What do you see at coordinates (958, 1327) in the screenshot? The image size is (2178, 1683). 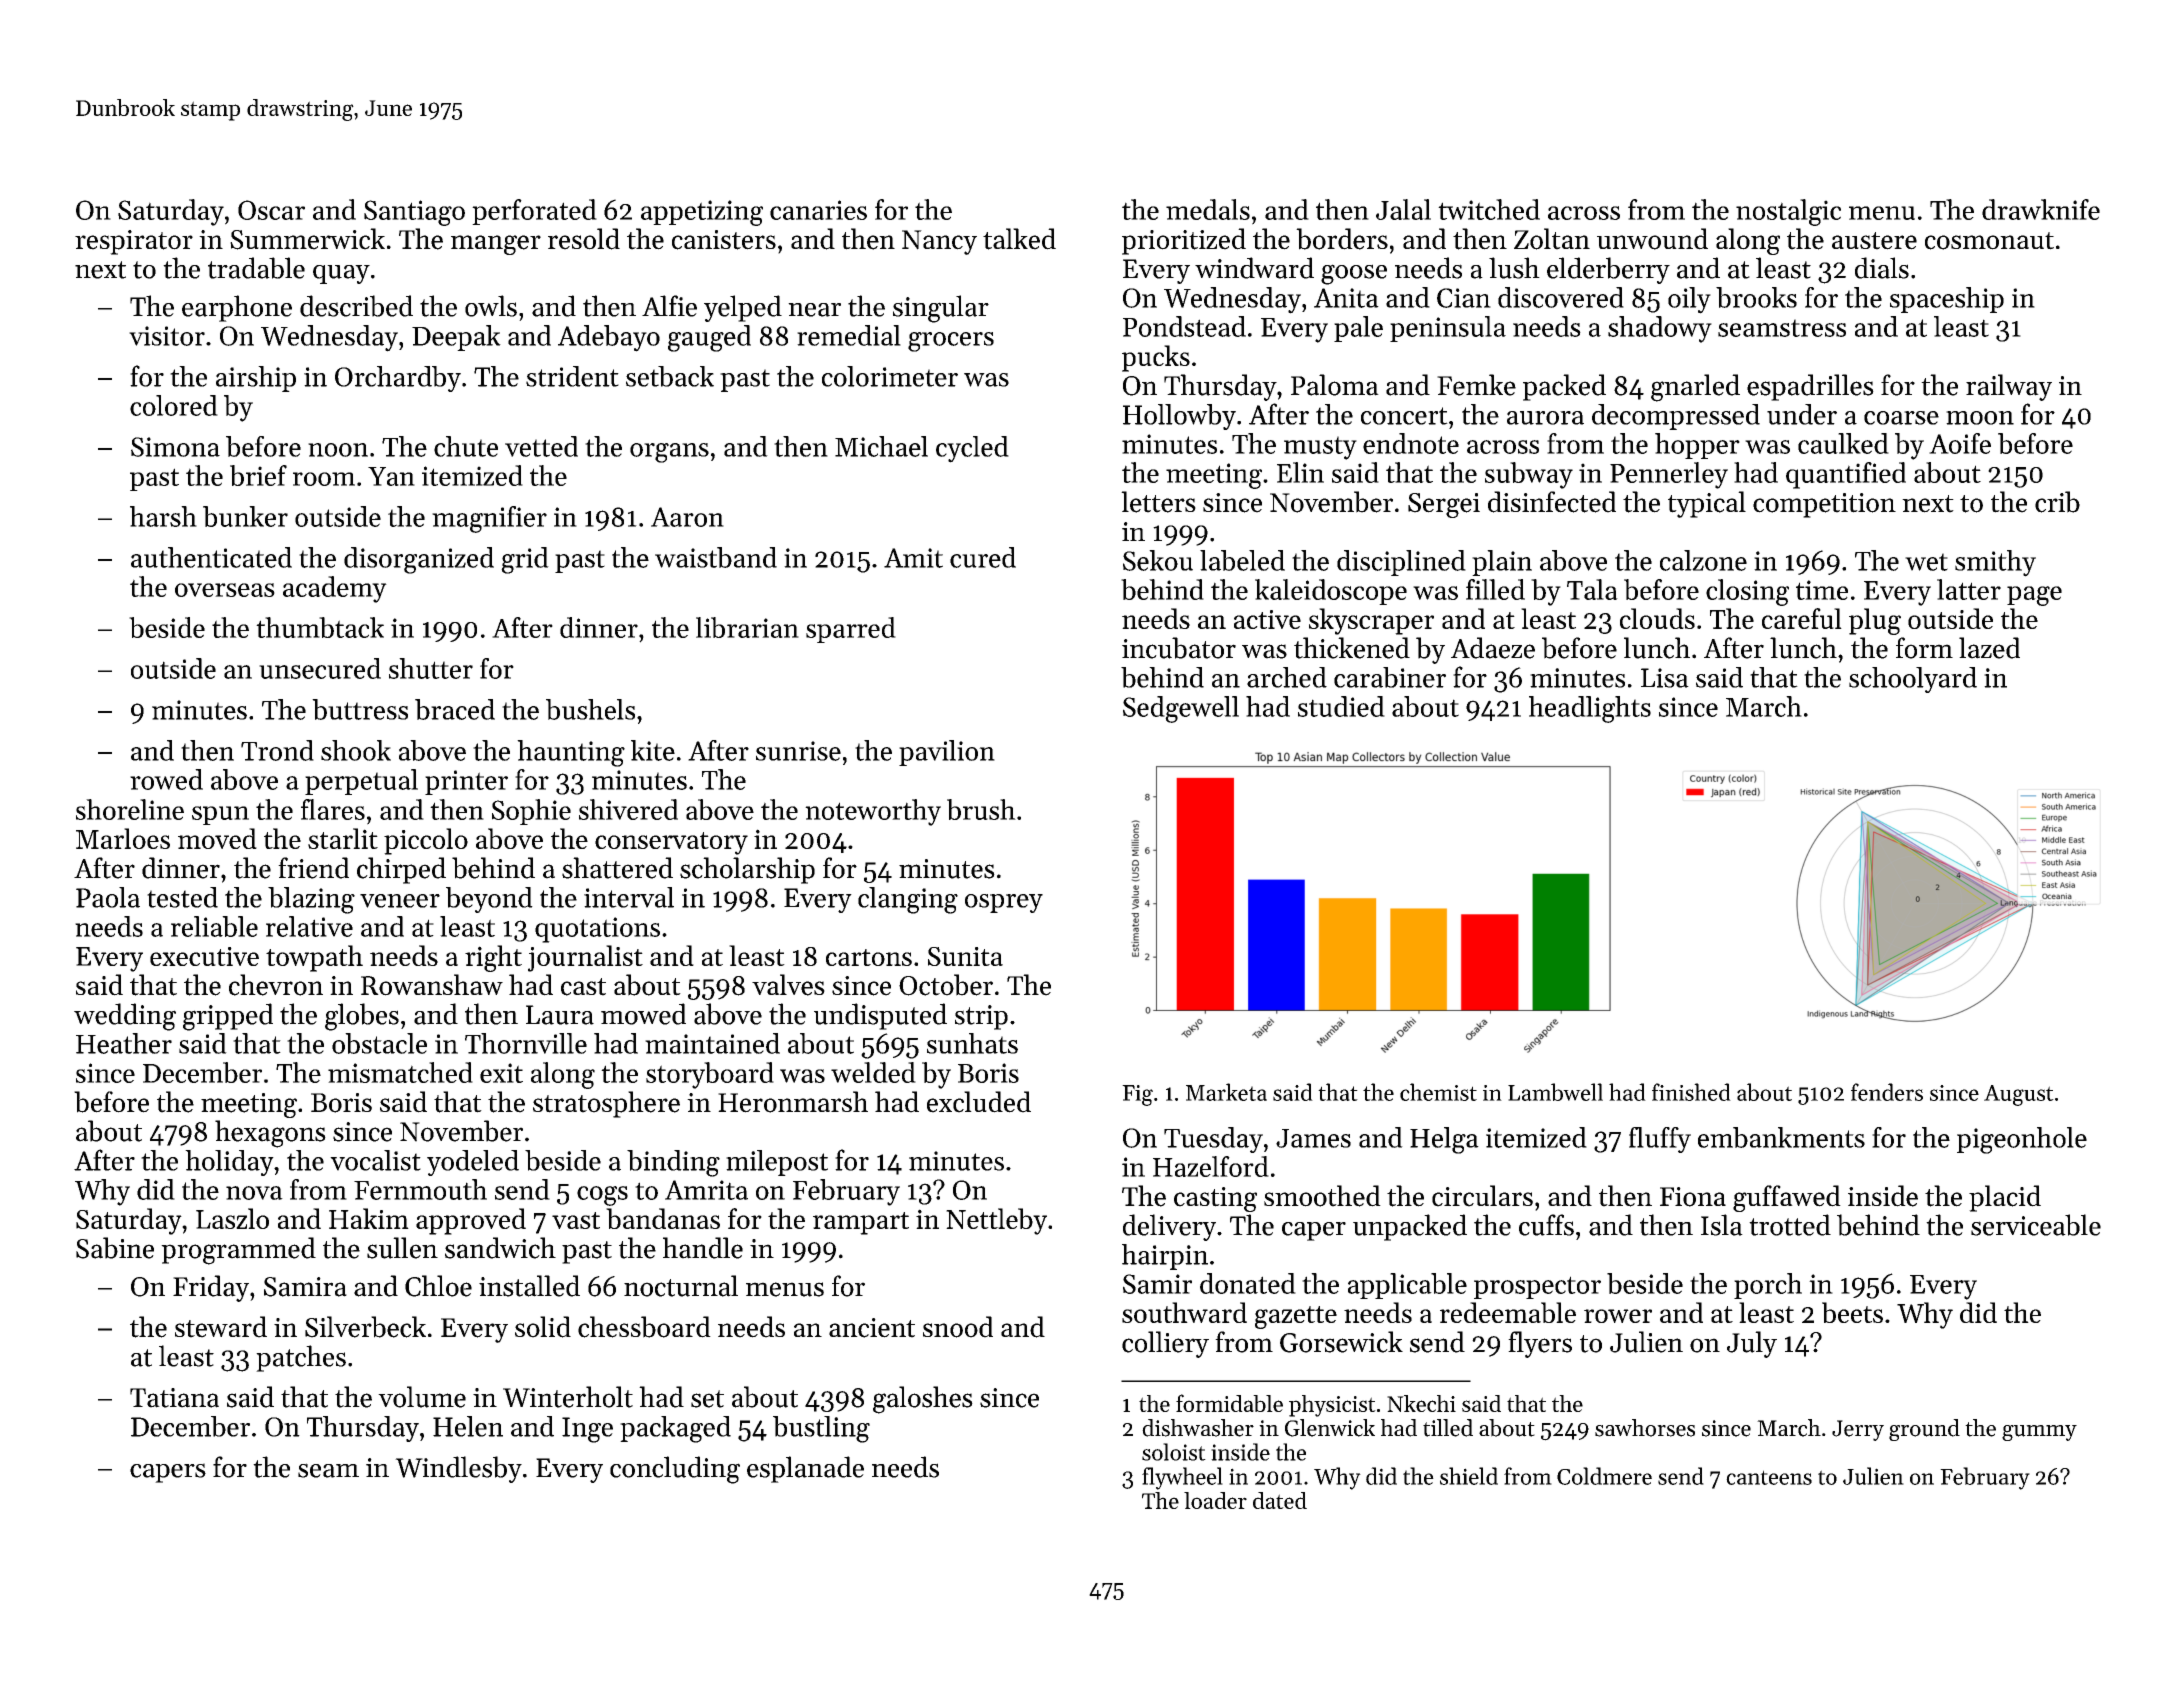 I see `snood` at bounding box center [958, 1327].
